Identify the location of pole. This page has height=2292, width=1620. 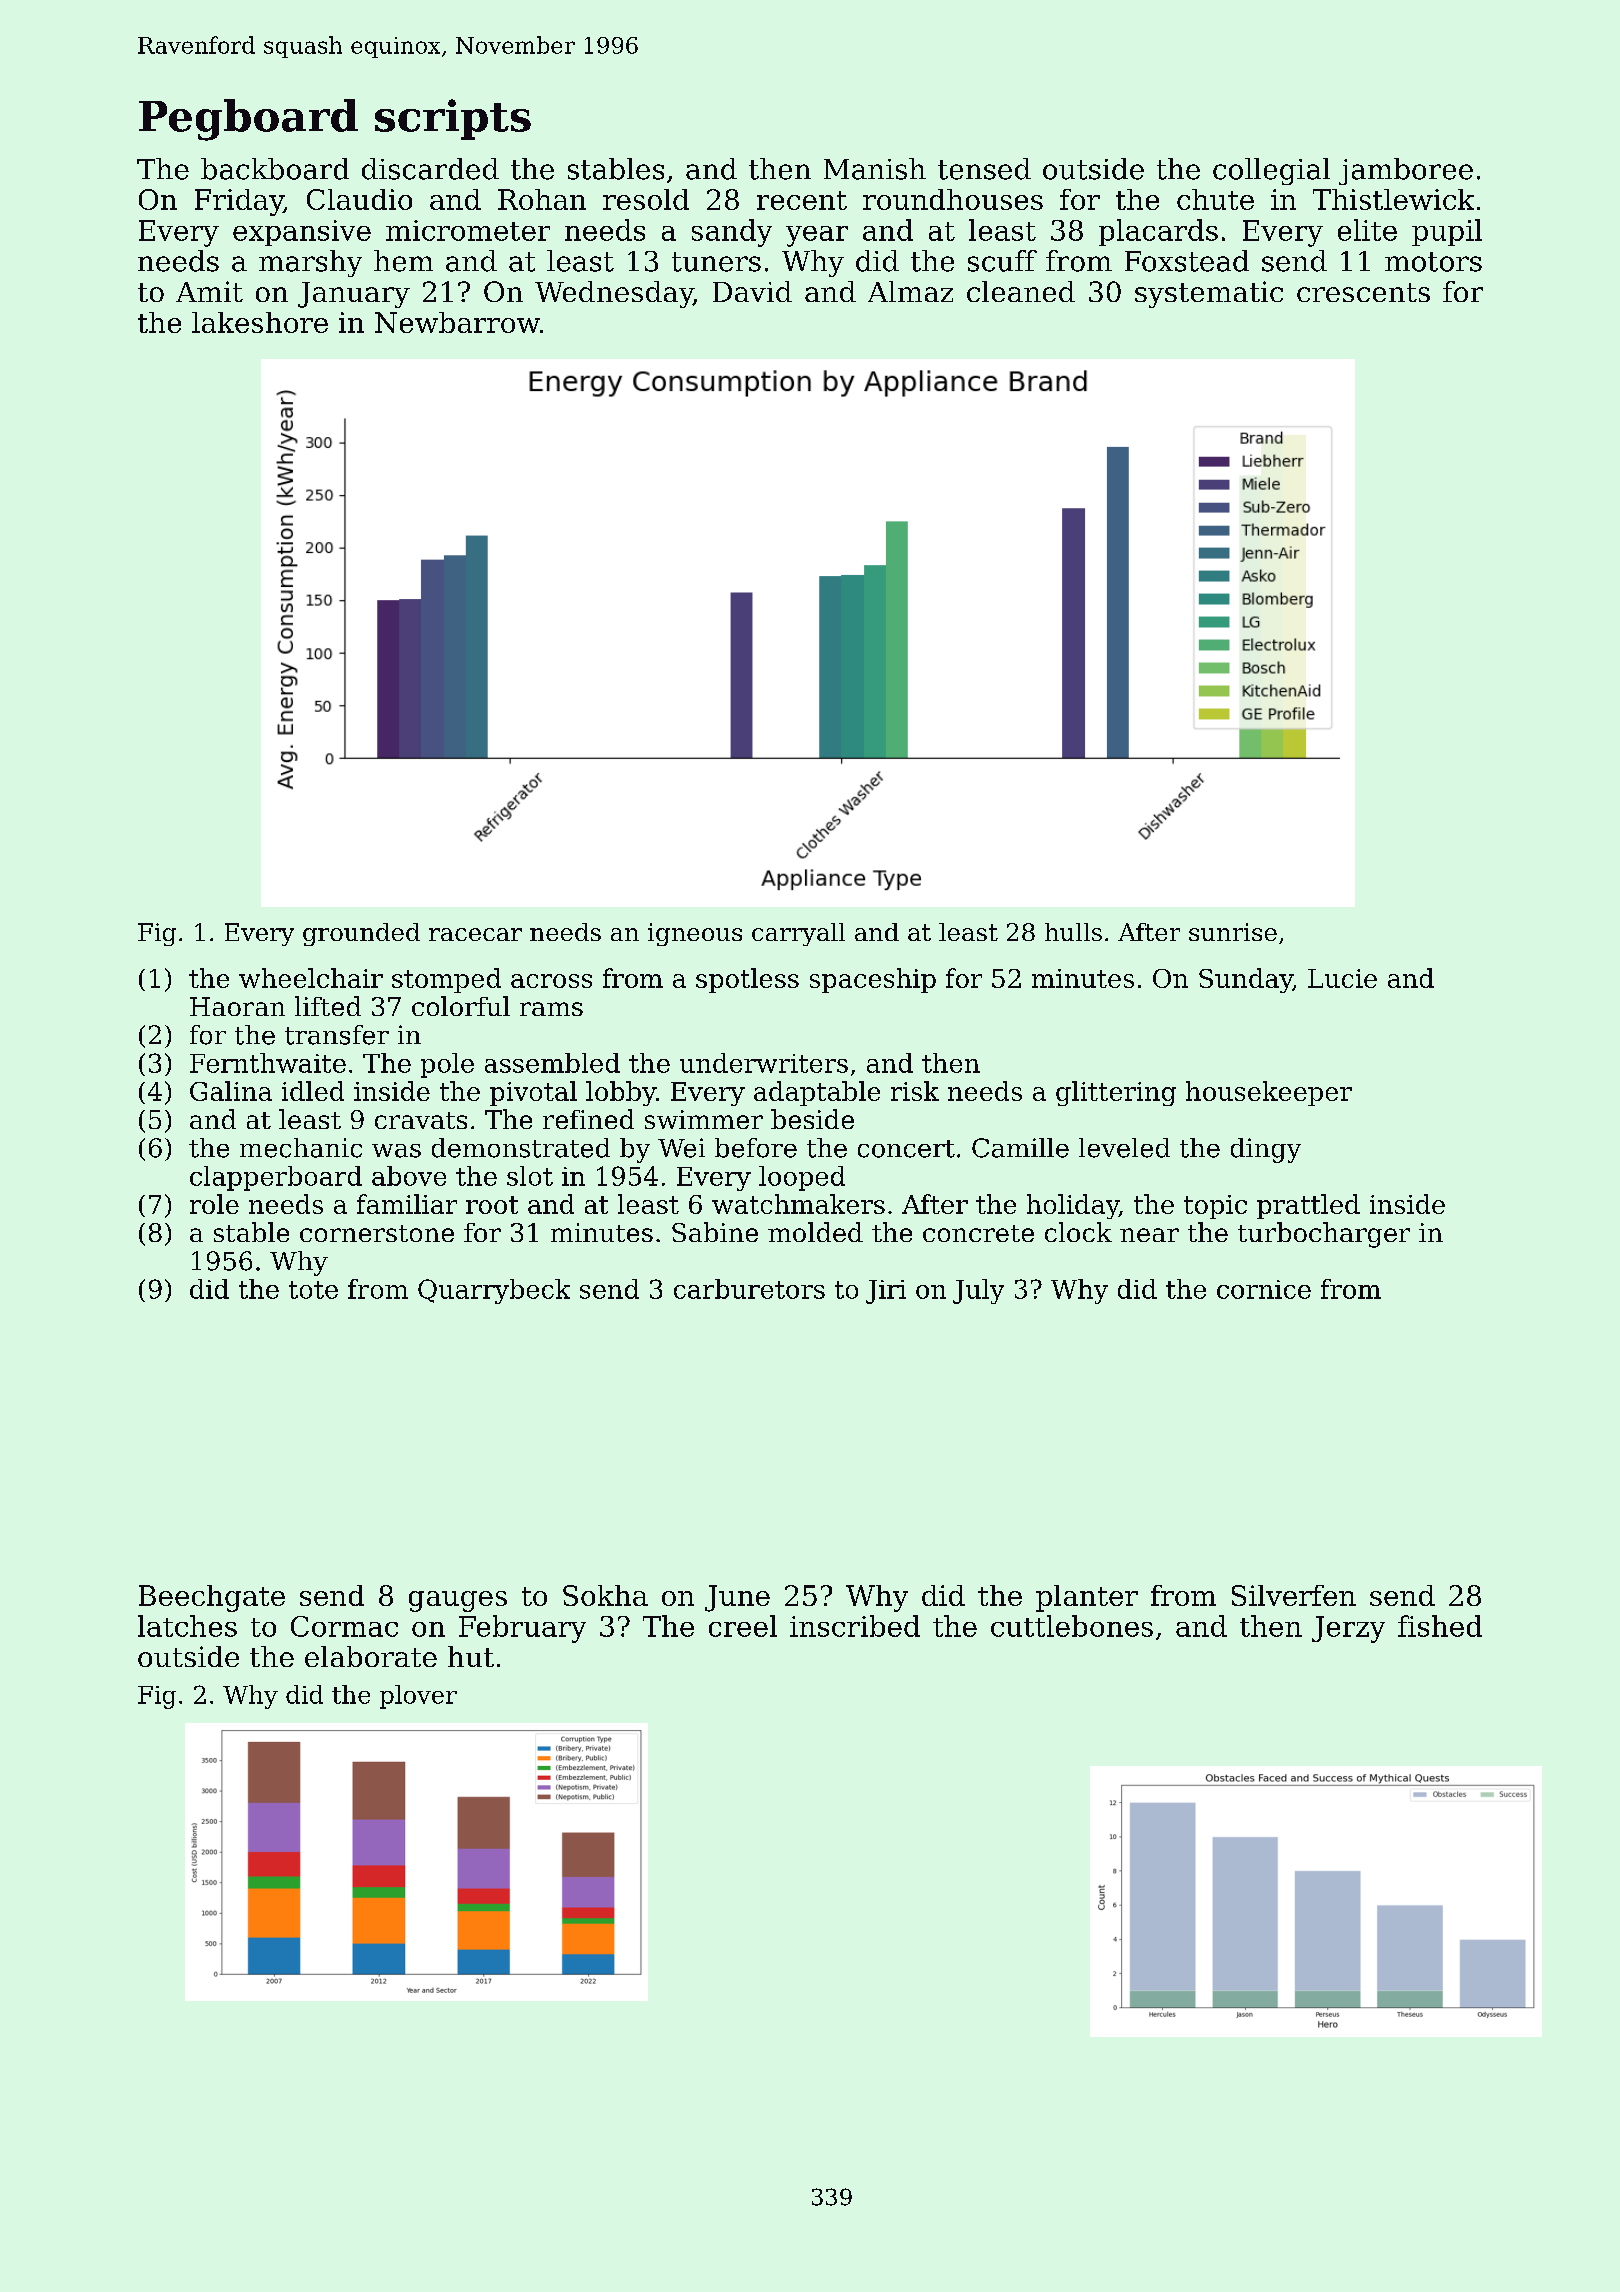
(447, 1065).
